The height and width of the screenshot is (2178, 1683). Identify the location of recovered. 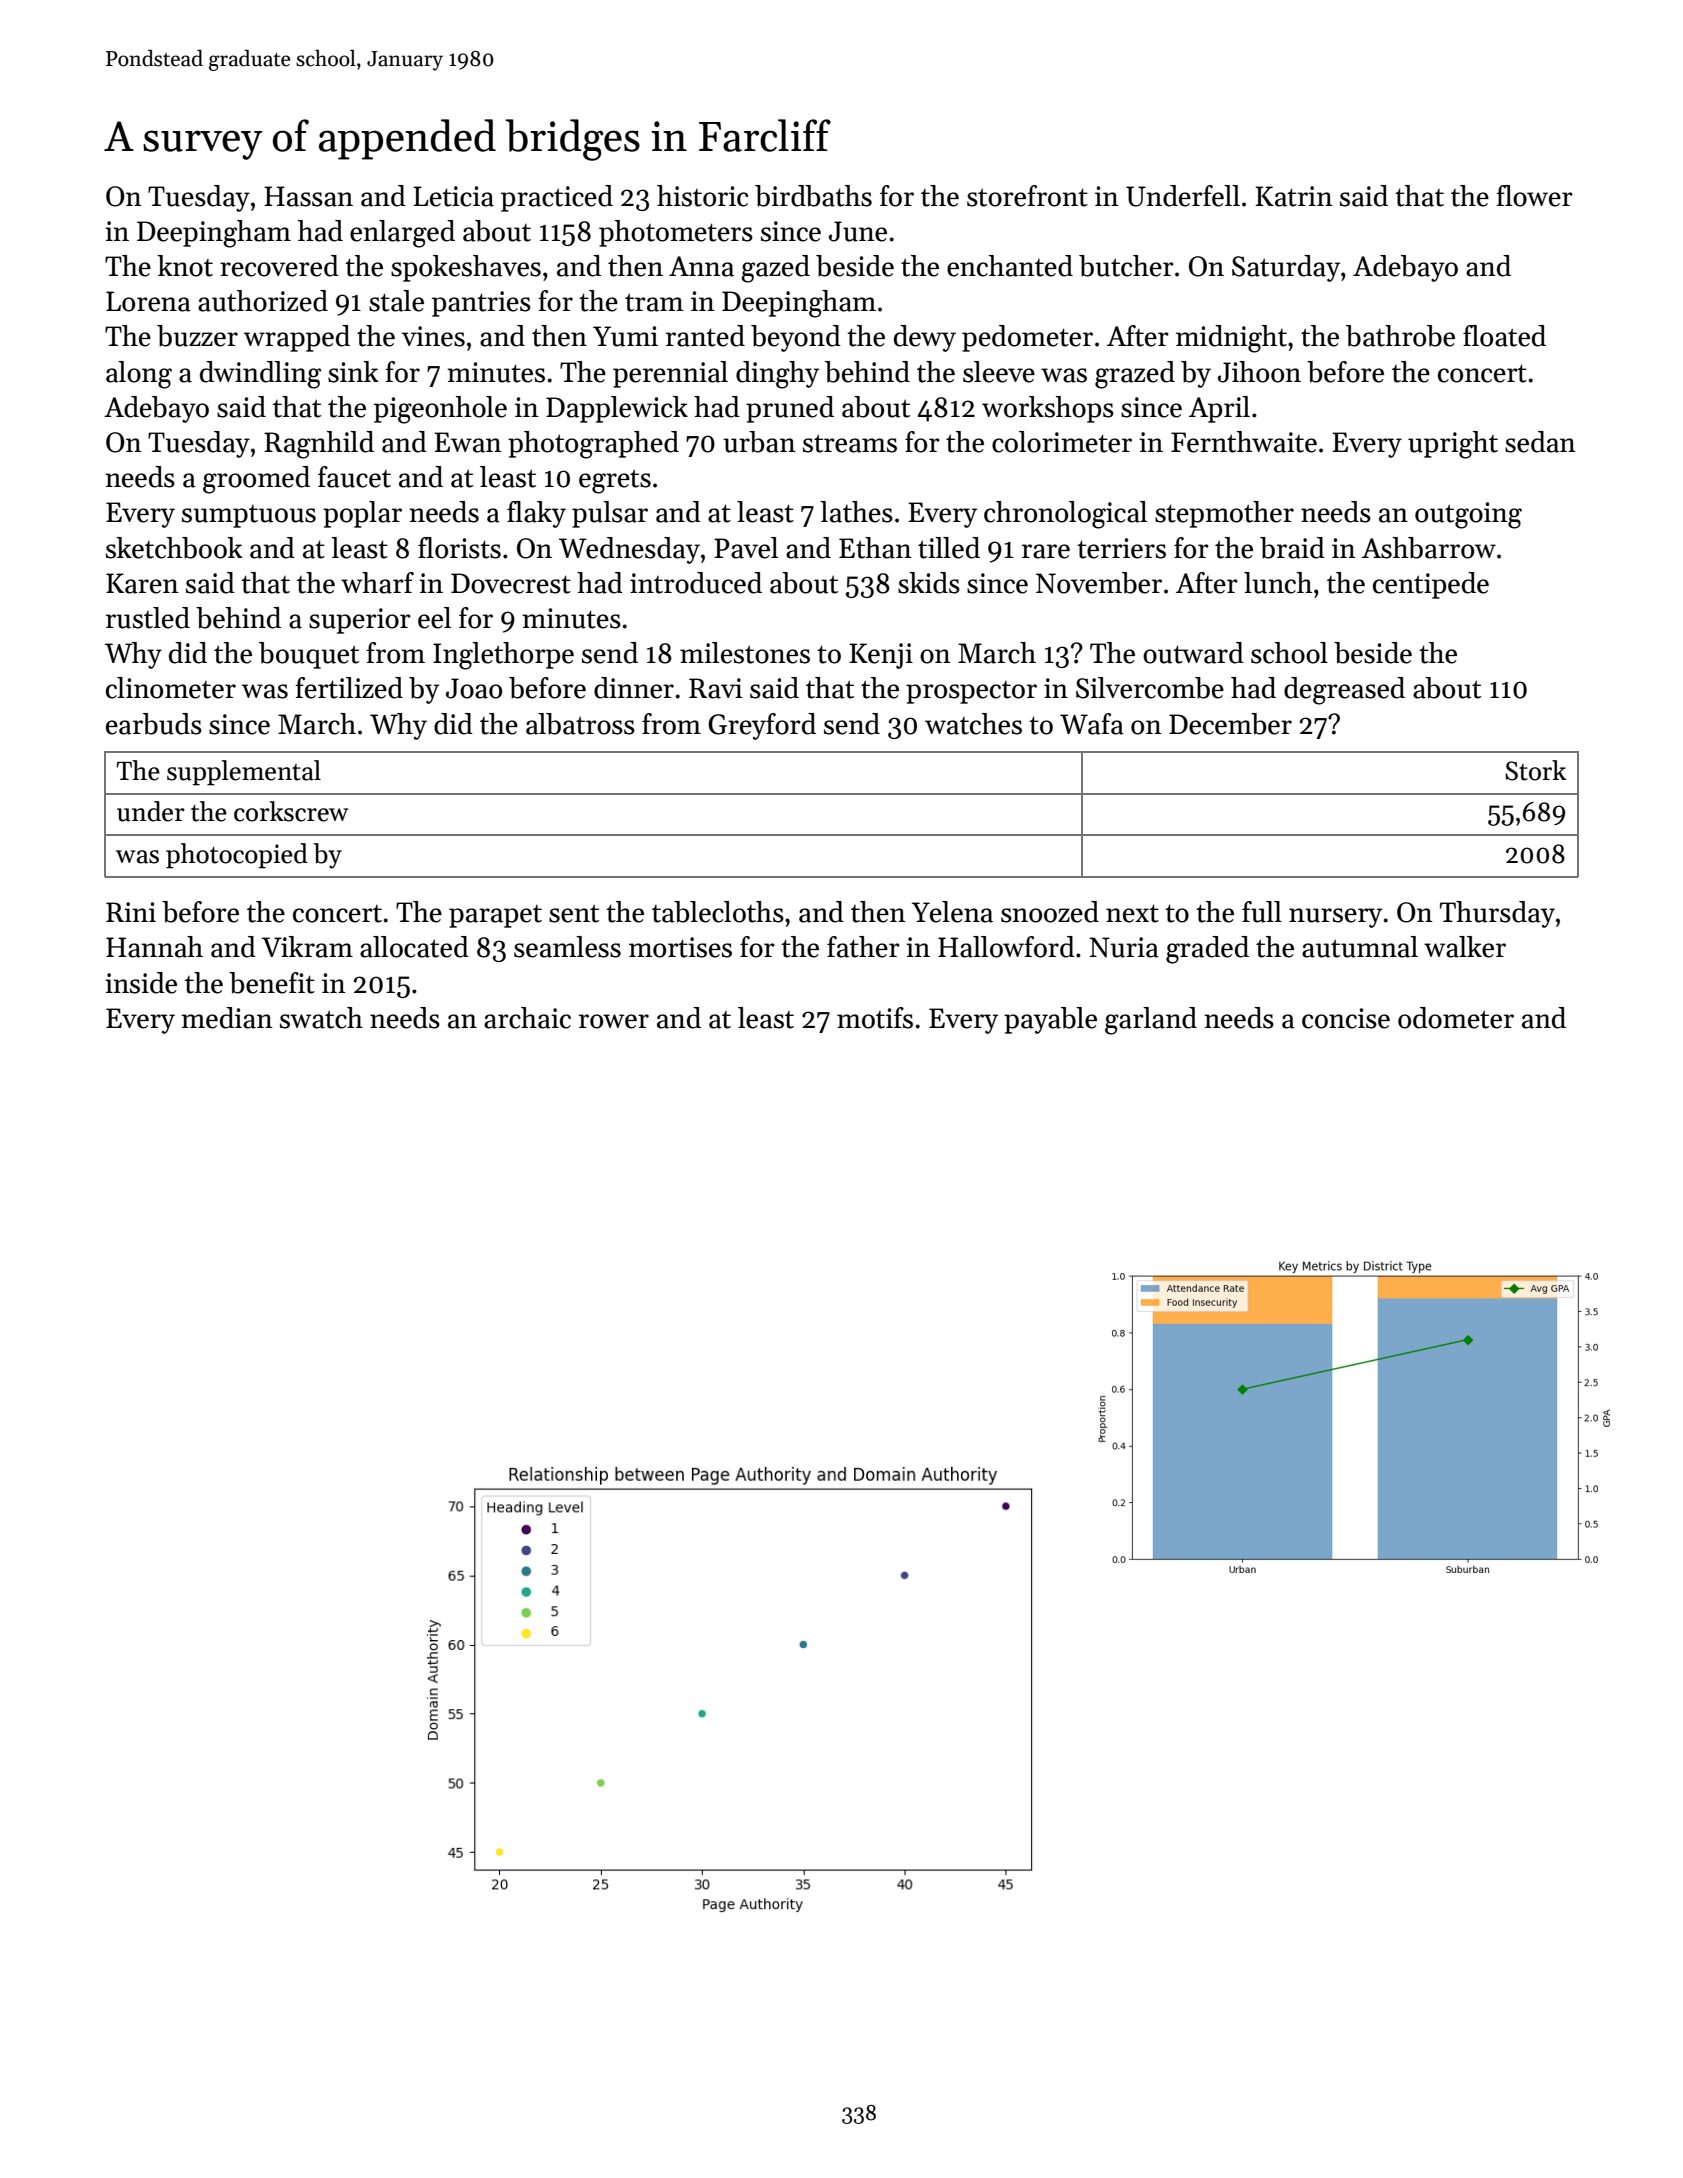
(279, 266).
